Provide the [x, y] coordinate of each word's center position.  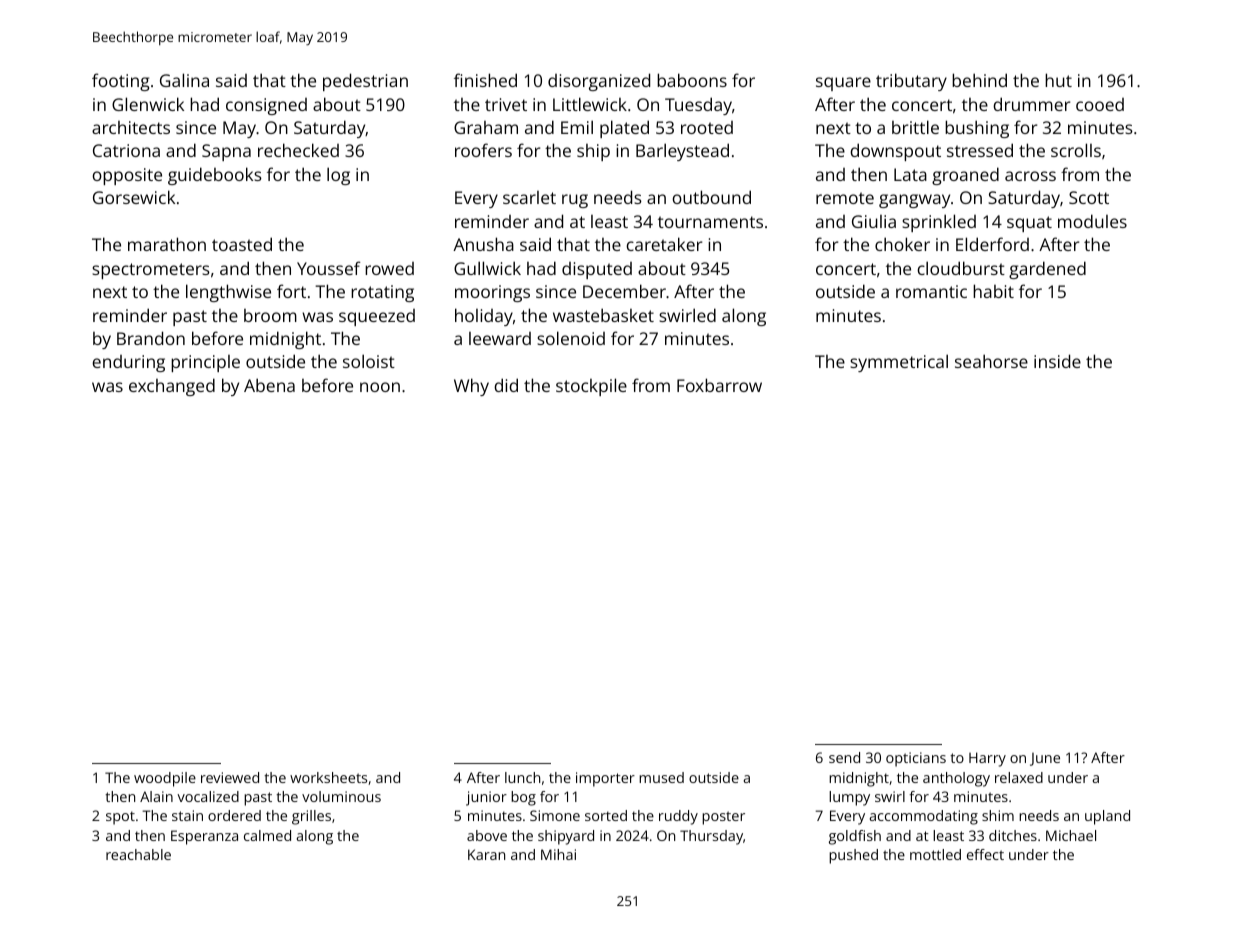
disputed [597, 270]
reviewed [230, 777]
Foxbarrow [719, 385]
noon [380, 387]
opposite [127, 176]
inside [1057, 361]
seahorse [991, 361]
